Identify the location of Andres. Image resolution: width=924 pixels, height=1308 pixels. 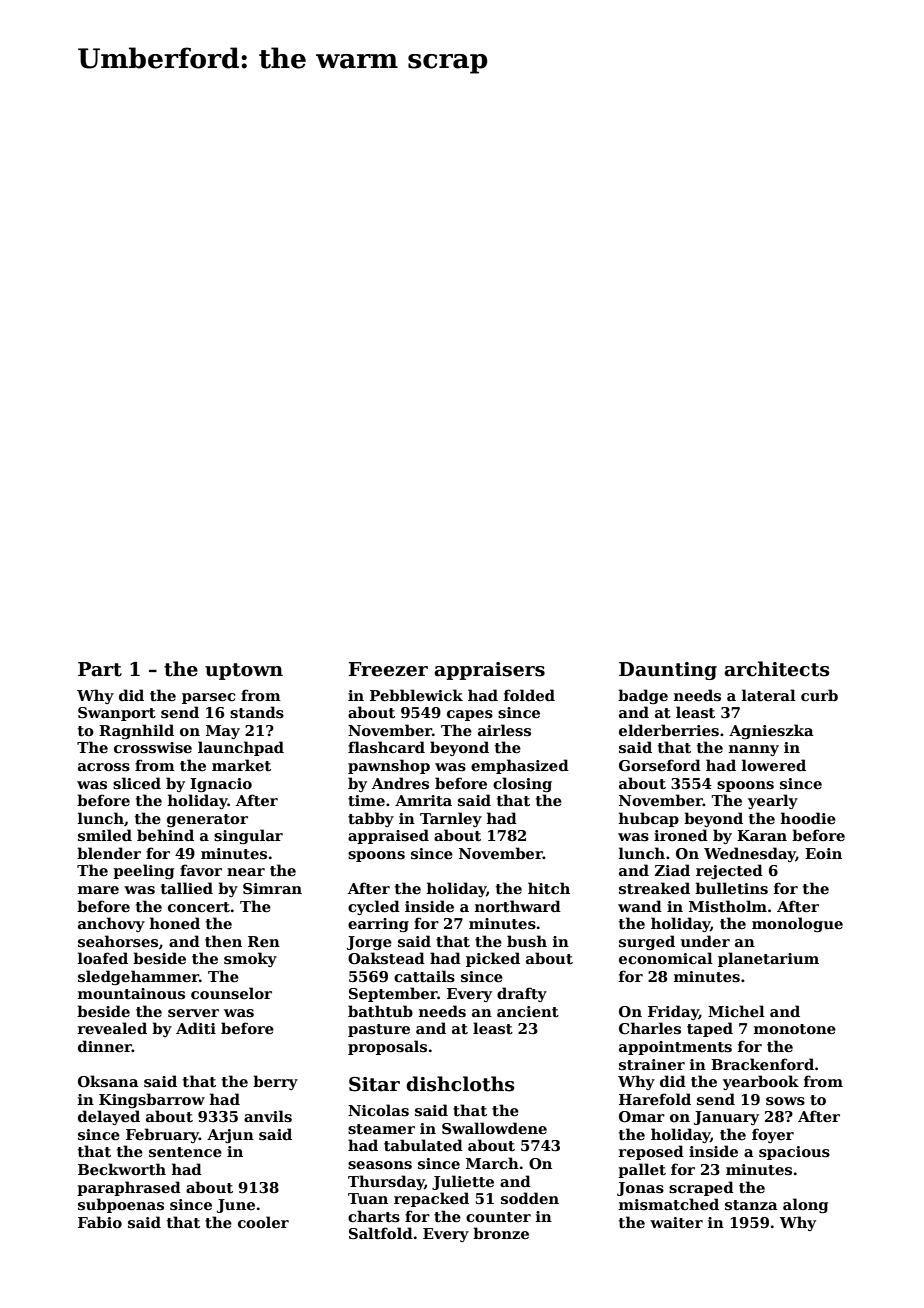
(400, 783).
